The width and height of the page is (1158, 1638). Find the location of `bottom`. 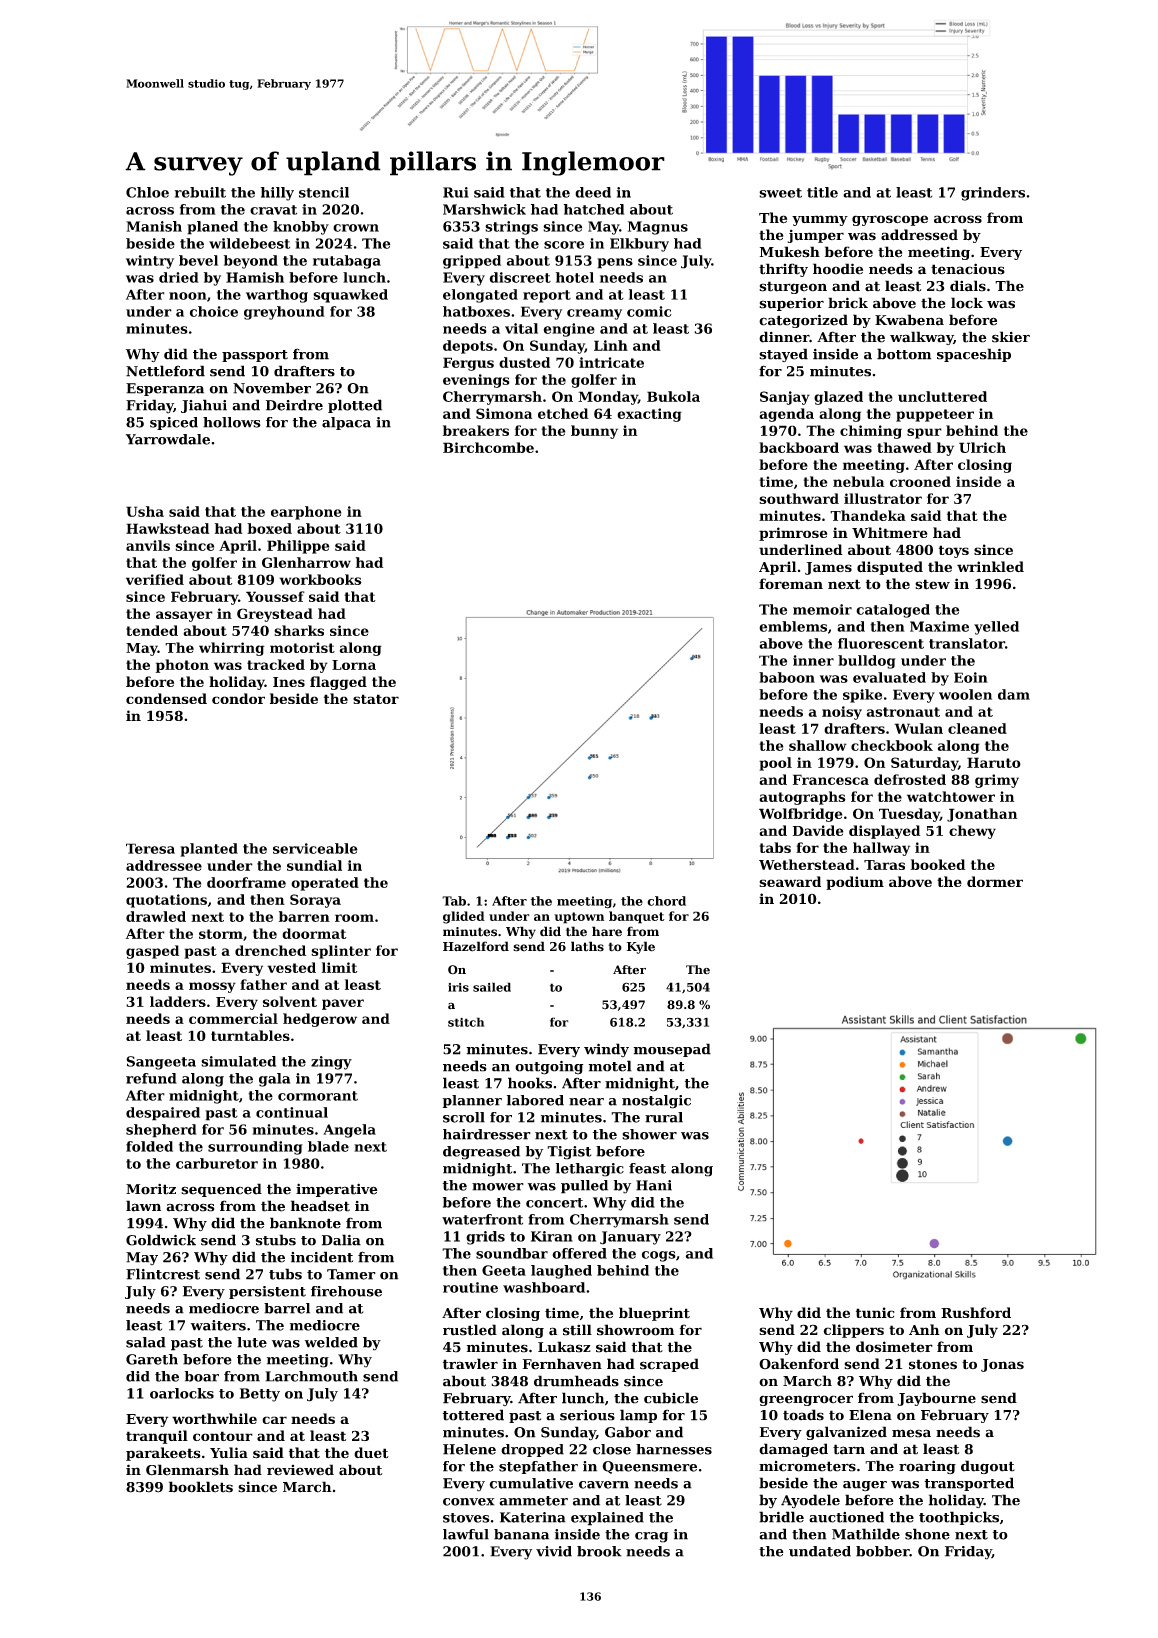

bottom is located at coordinates (904, 354).
